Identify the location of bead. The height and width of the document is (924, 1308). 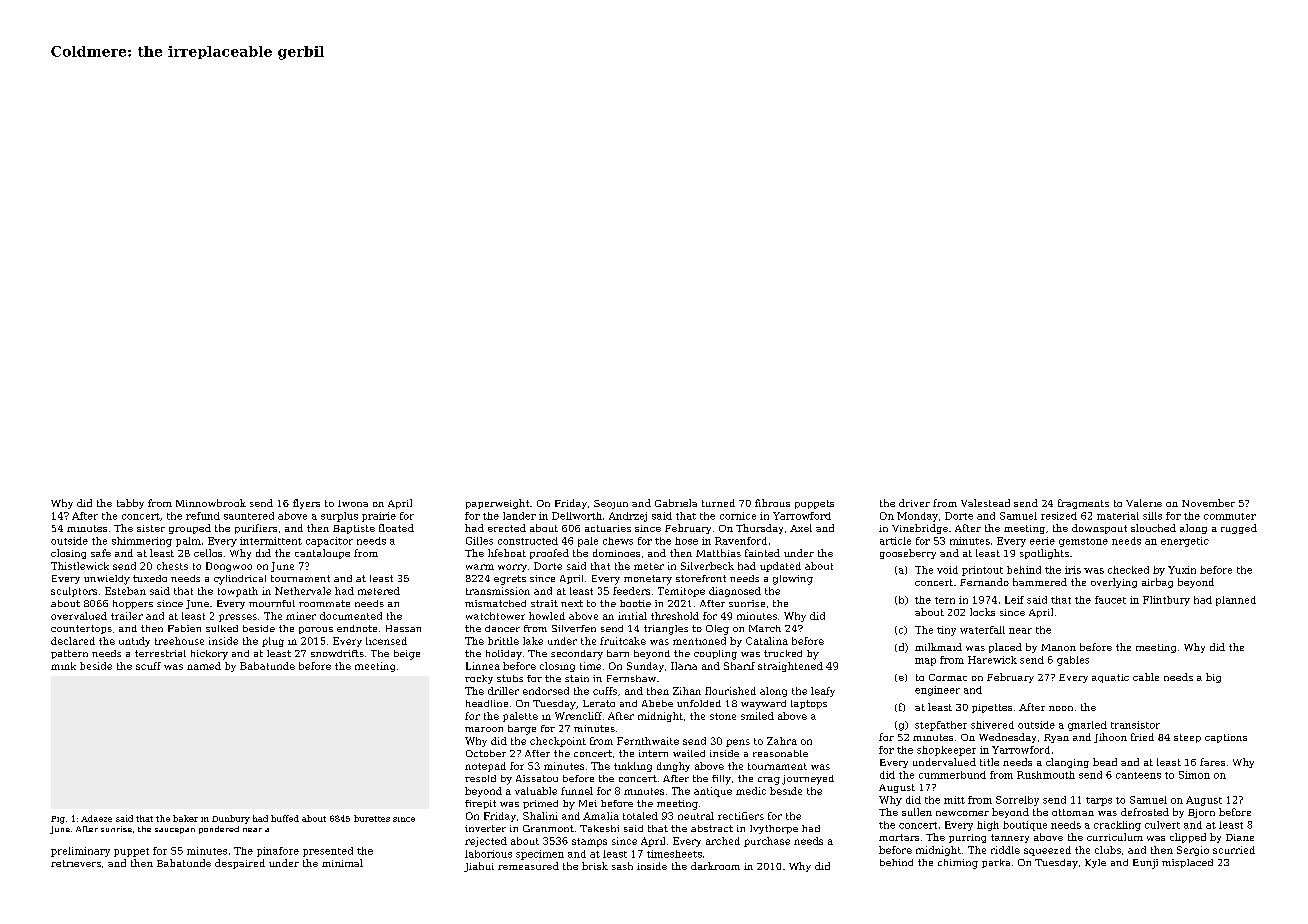
(1105, 762).
